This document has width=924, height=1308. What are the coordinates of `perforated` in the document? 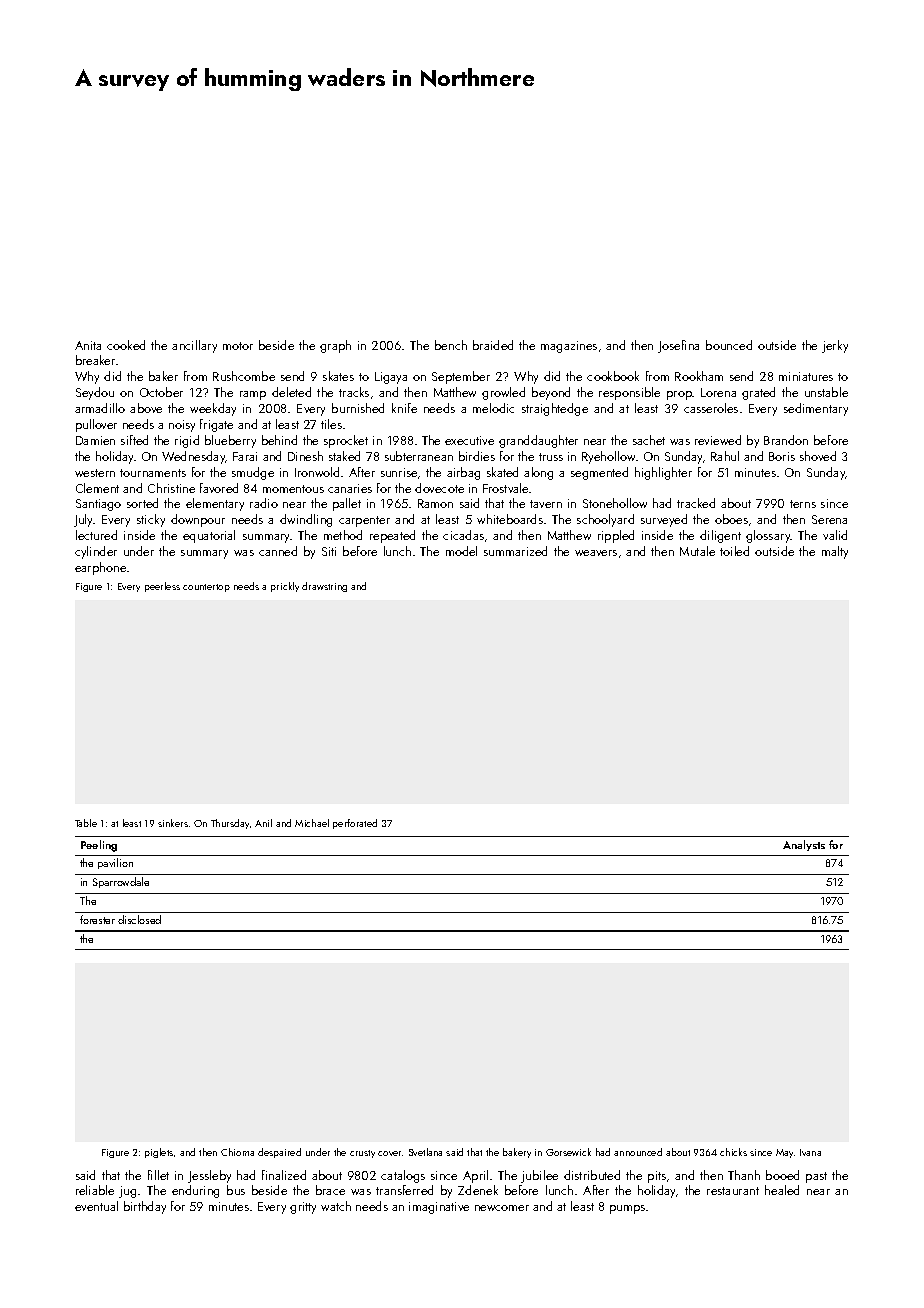 It's located at (355, 824).
